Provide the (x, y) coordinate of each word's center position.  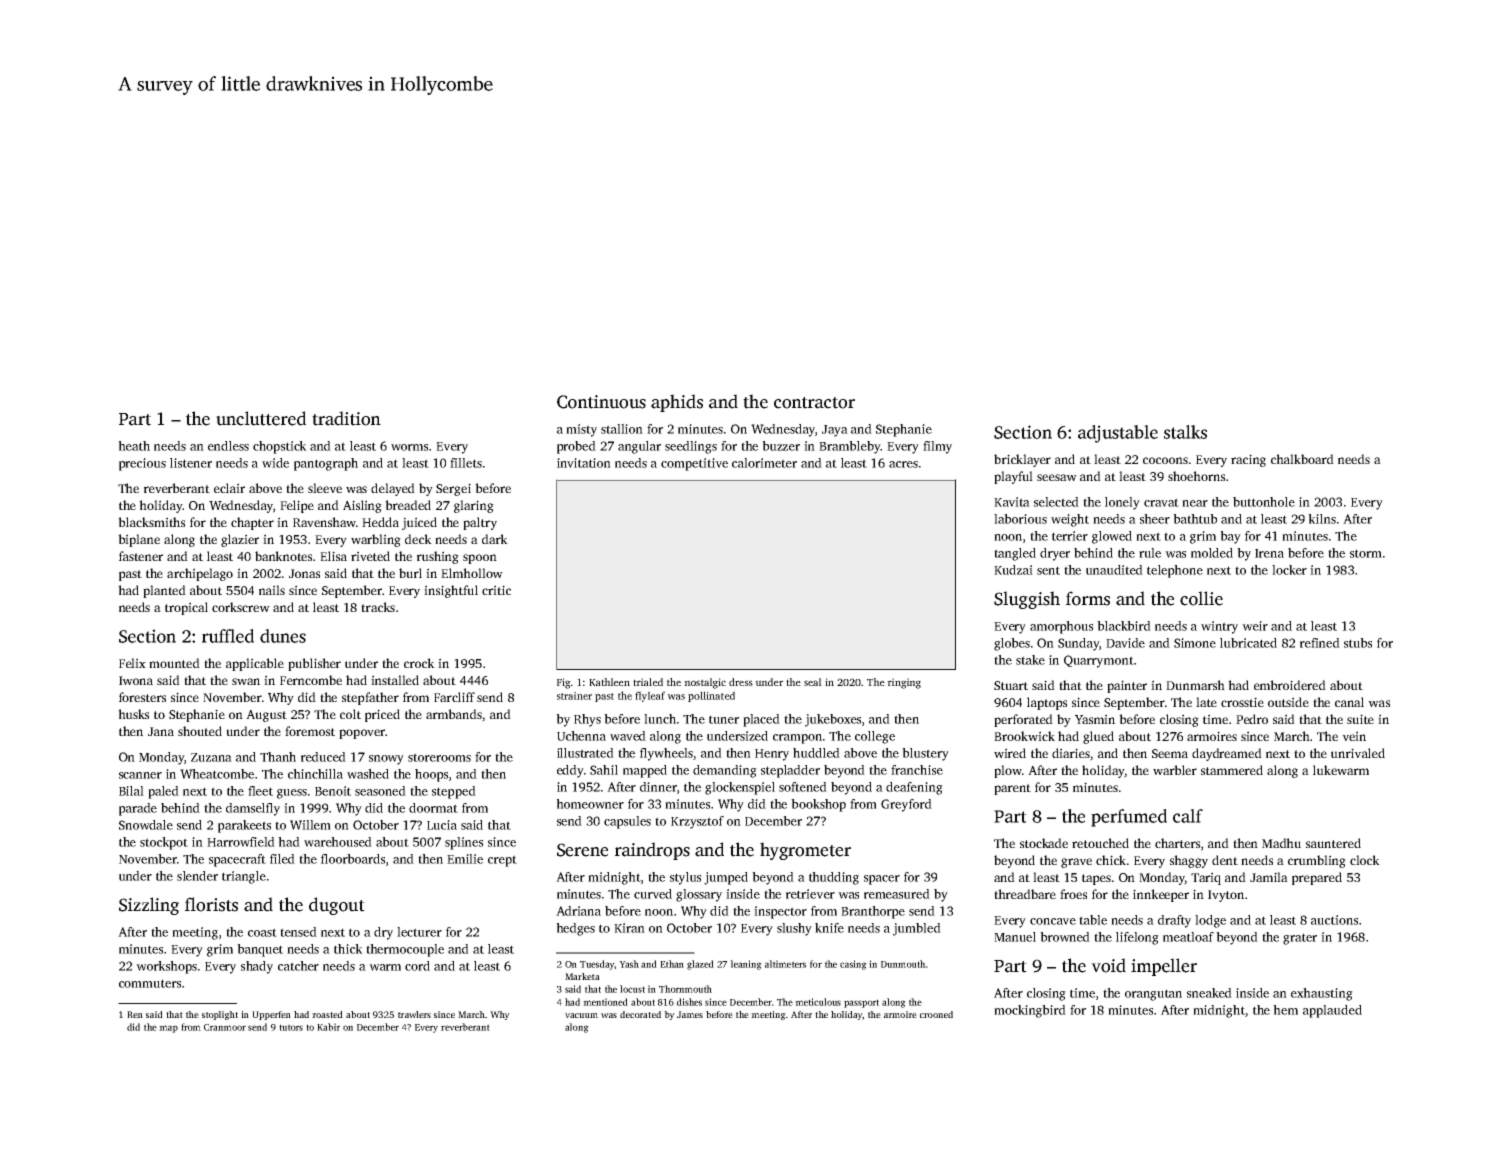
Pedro (1252, 719)
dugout (337, 906)
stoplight (220, 1015)
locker (1289, 570)
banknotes (283, 556)
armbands (454, 714)
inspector (780, 912)
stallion (622, 429)
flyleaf (650, 696)
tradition (346, 418)
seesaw (1057, 477)
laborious (1020, 519)
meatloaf (1188, 937)
